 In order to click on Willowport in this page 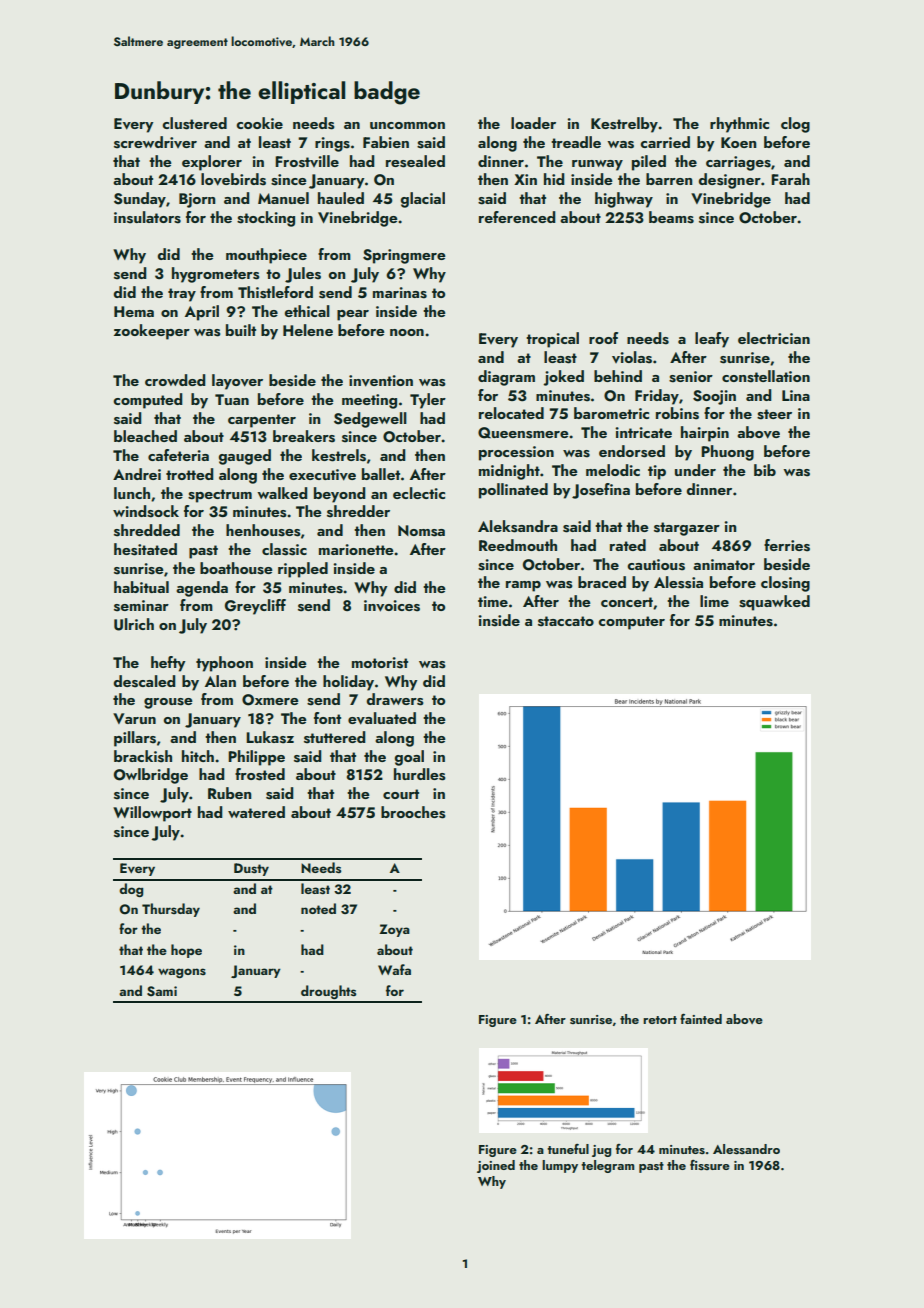, I will do `click(152, 814)`.
